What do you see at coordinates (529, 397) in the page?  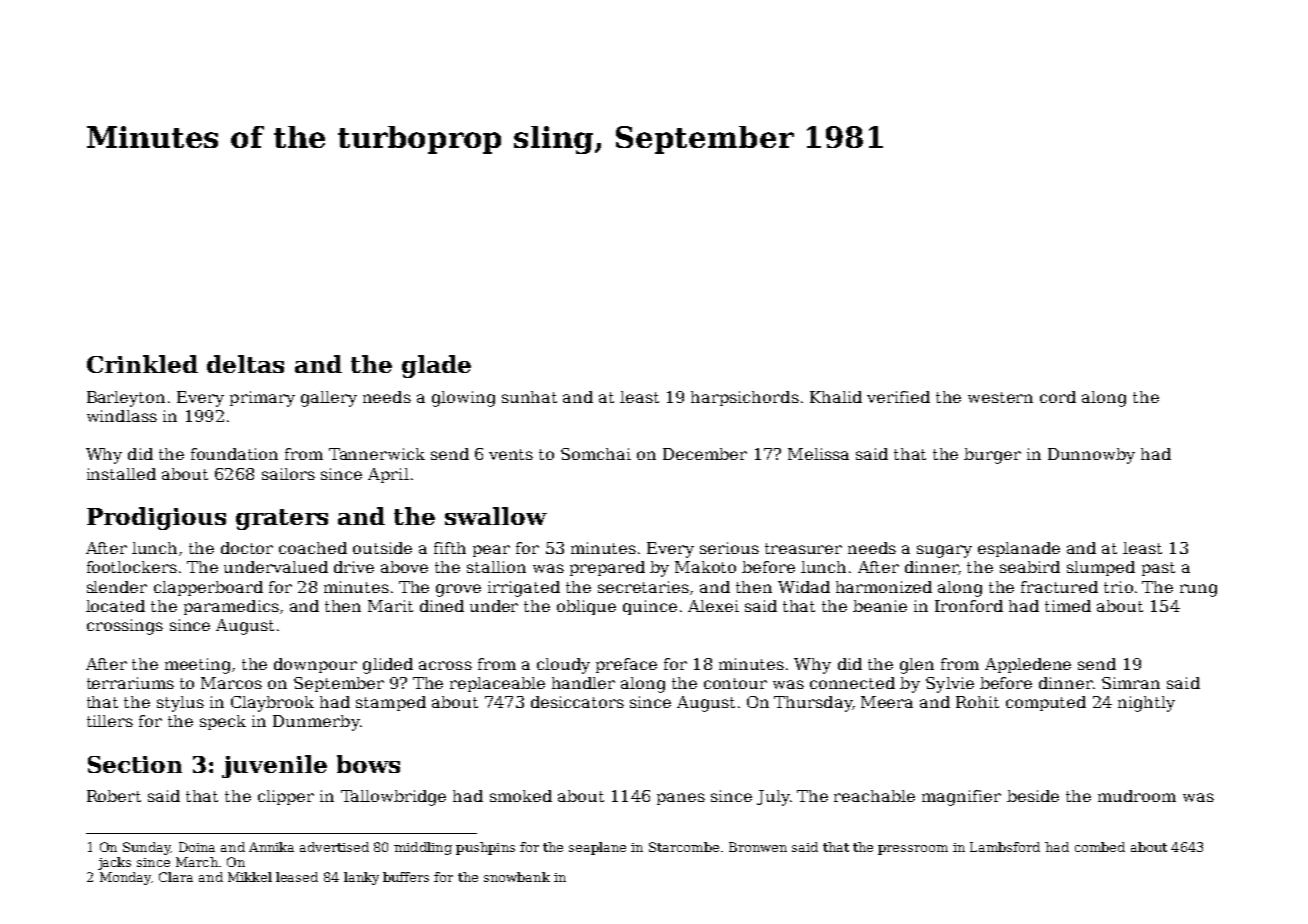 I see `sunhat` at bounding box center [529, 397].
